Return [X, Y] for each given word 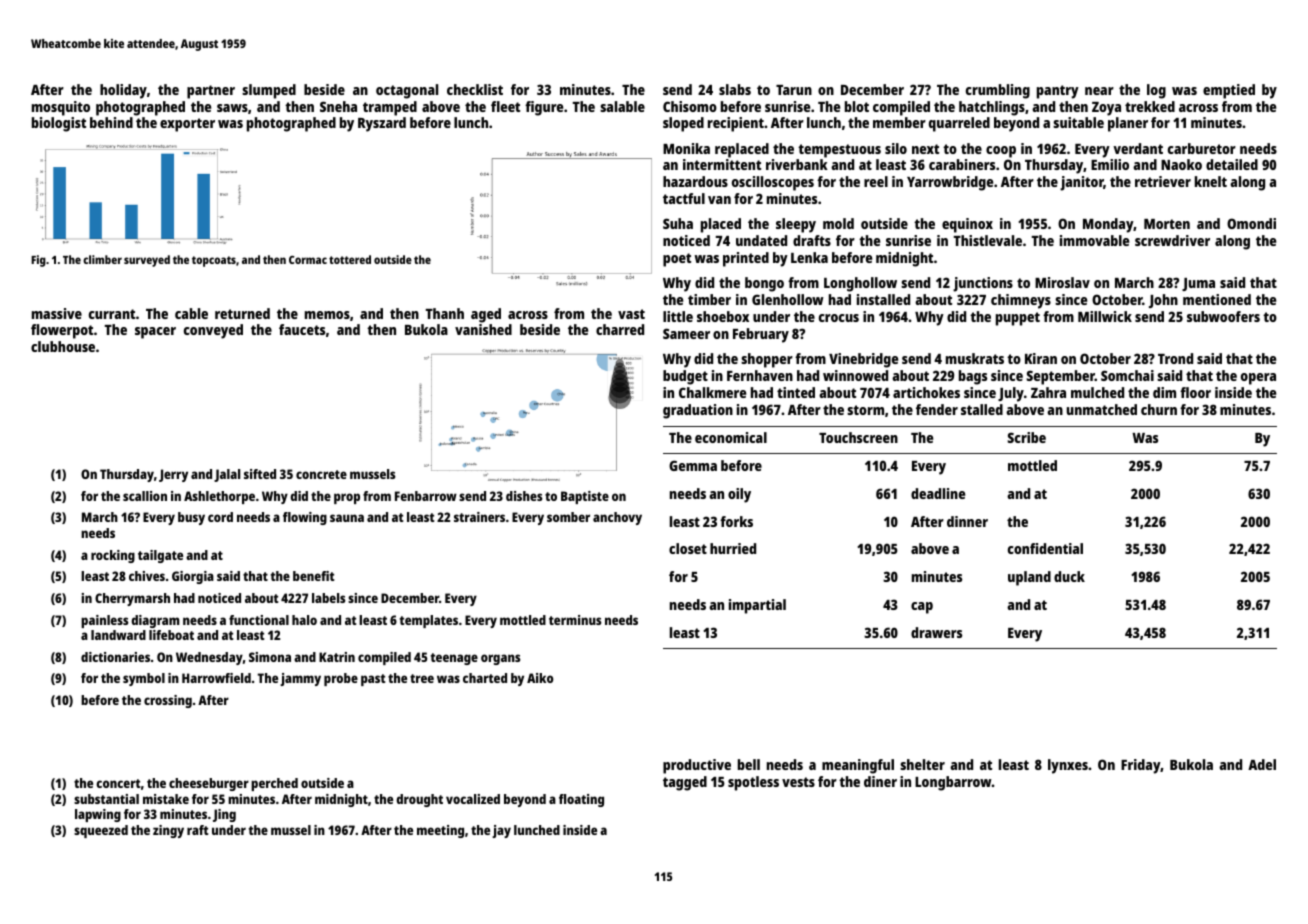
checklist [475, 89]
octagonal [407, 91]
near [1099, 91]
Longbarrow [953, 783]
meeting [440, 831]
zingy [168, 831]
